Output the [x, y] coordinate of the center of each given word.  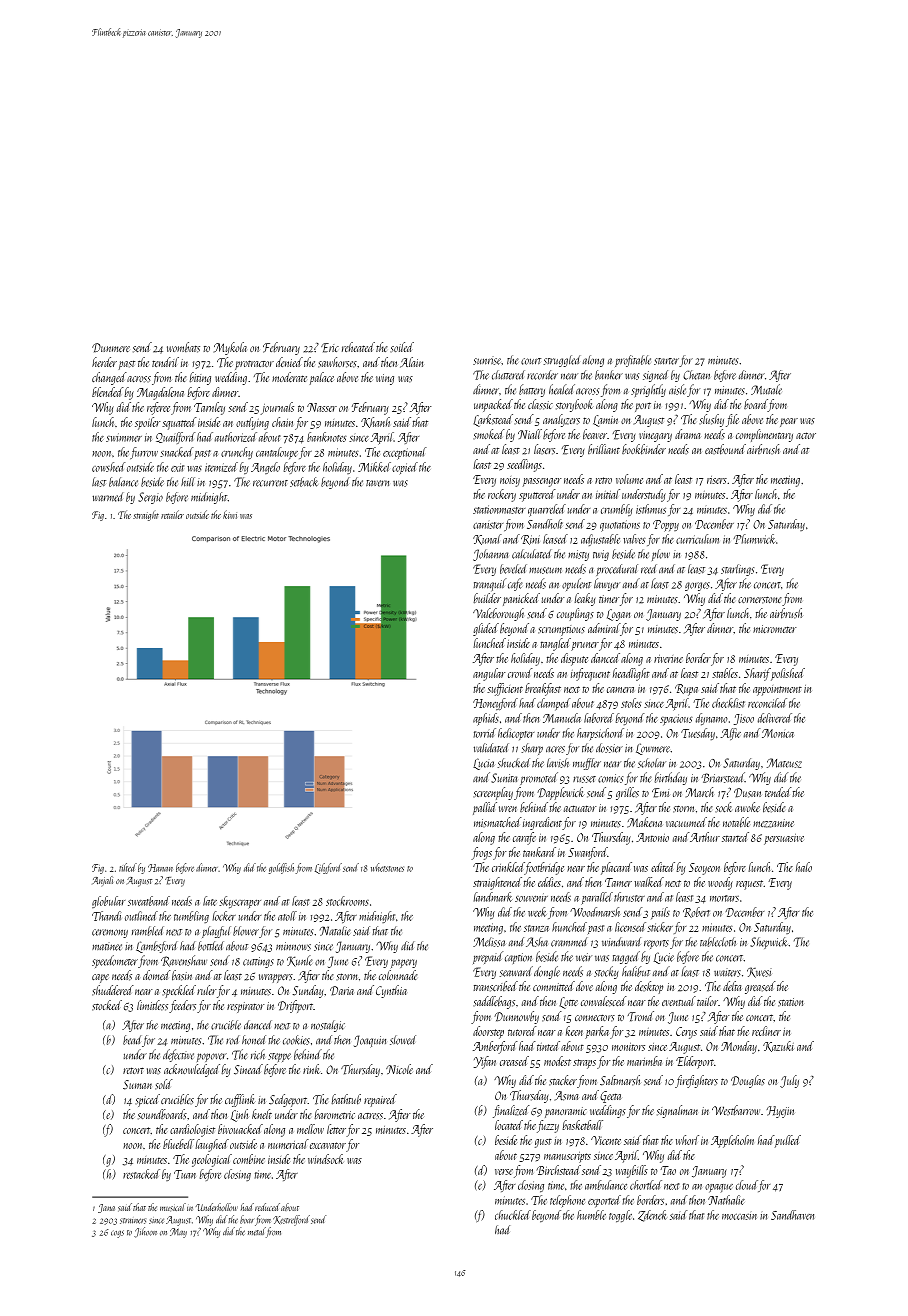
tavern [377, 483]
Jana [106, 1208]
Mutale [766, 389]
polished [788, 674]
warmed [108, 497]
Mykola [230, 348]
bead [132, 1040]
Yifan [485, 1062]
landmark [493, 897]
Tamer [618, 882]
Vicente [606, 1140]
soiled [402, 347]
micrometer [774, 629]
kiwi [230, 514]
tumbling [191, 917]
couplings [575, 614]
